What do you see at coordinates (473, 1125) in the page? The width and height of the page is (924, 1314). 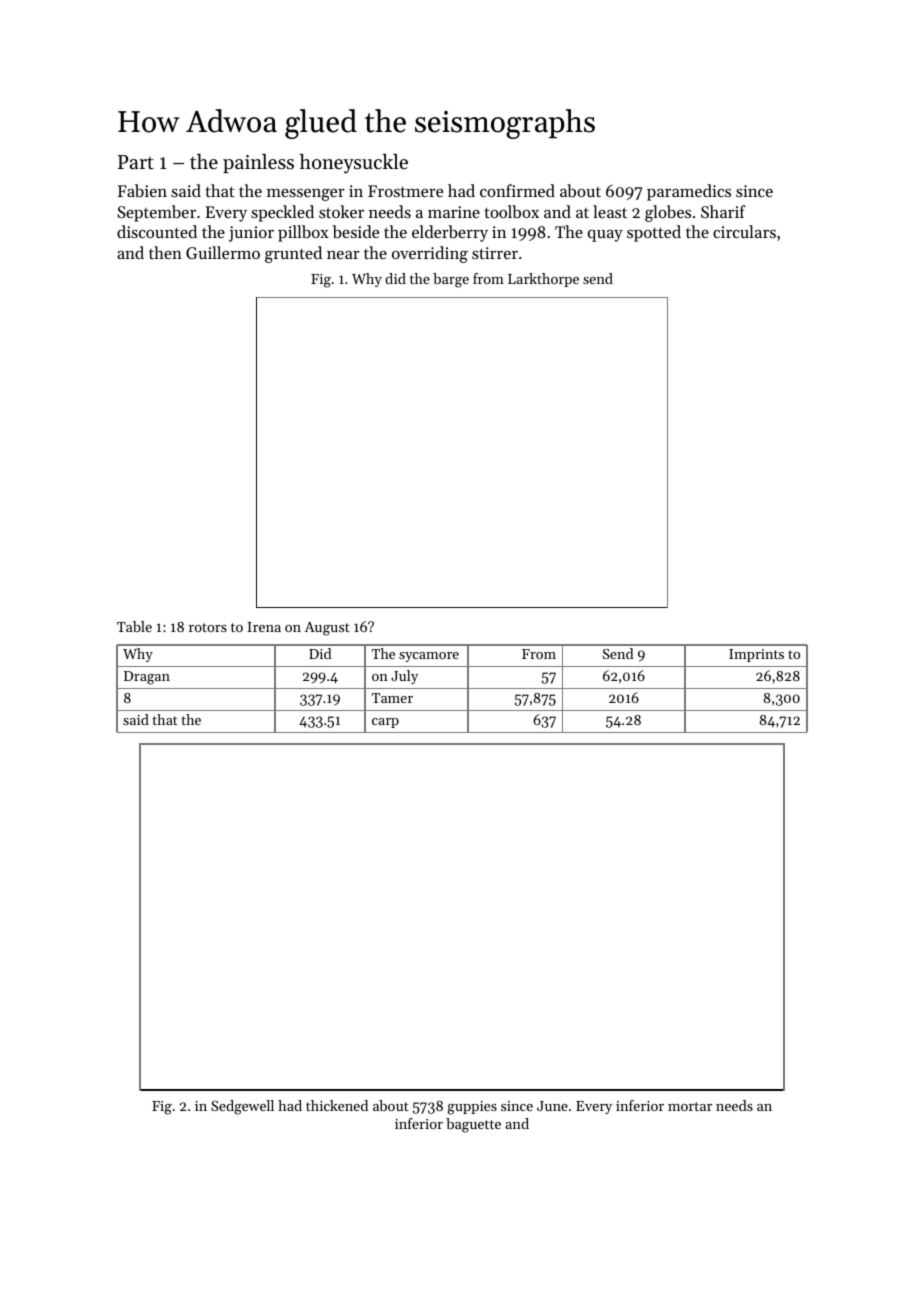 I see `baguette` at bounding box center [473, 1125].
